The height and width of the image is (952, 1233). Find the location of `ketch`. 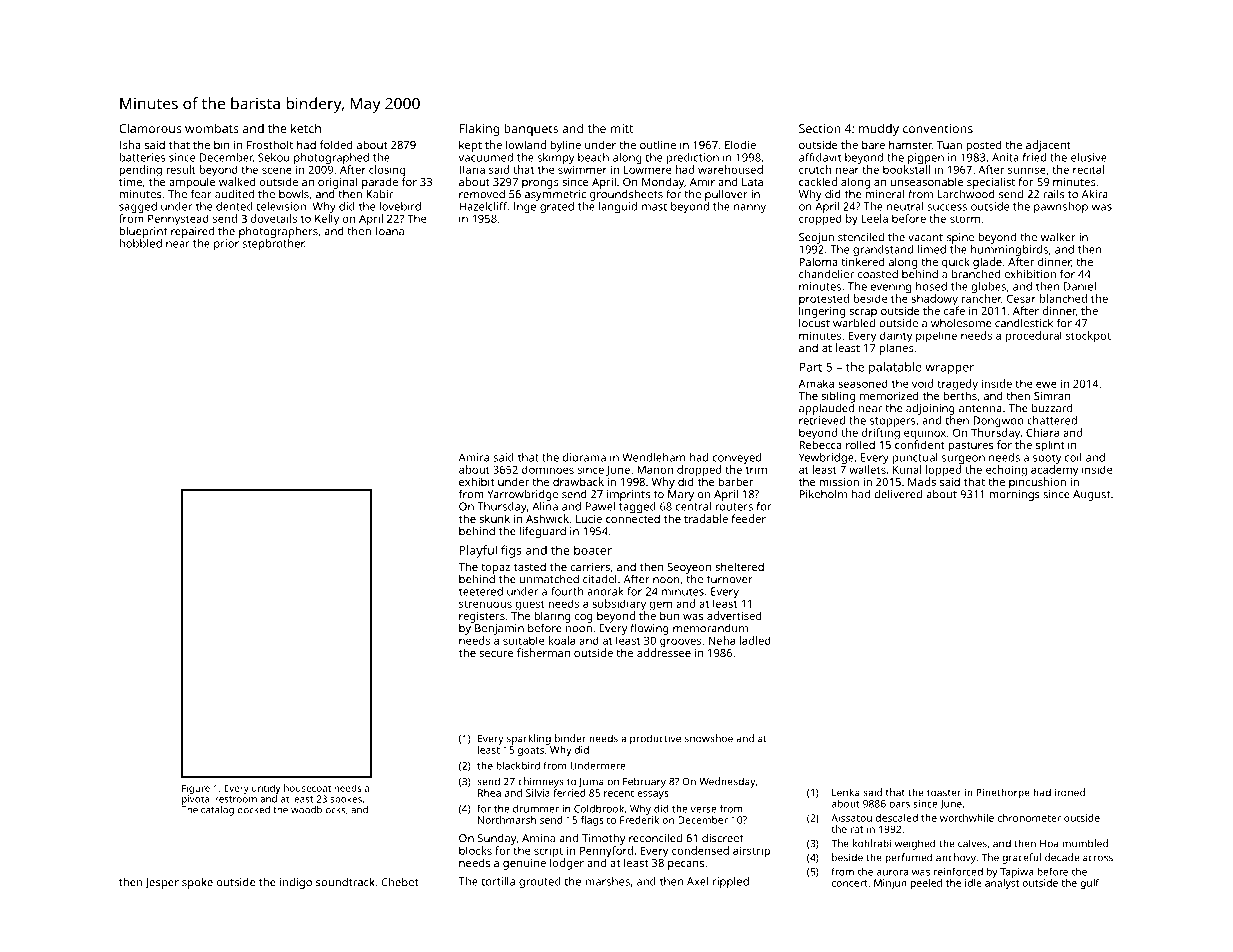

ketch is located at coordinates (306, 128).
